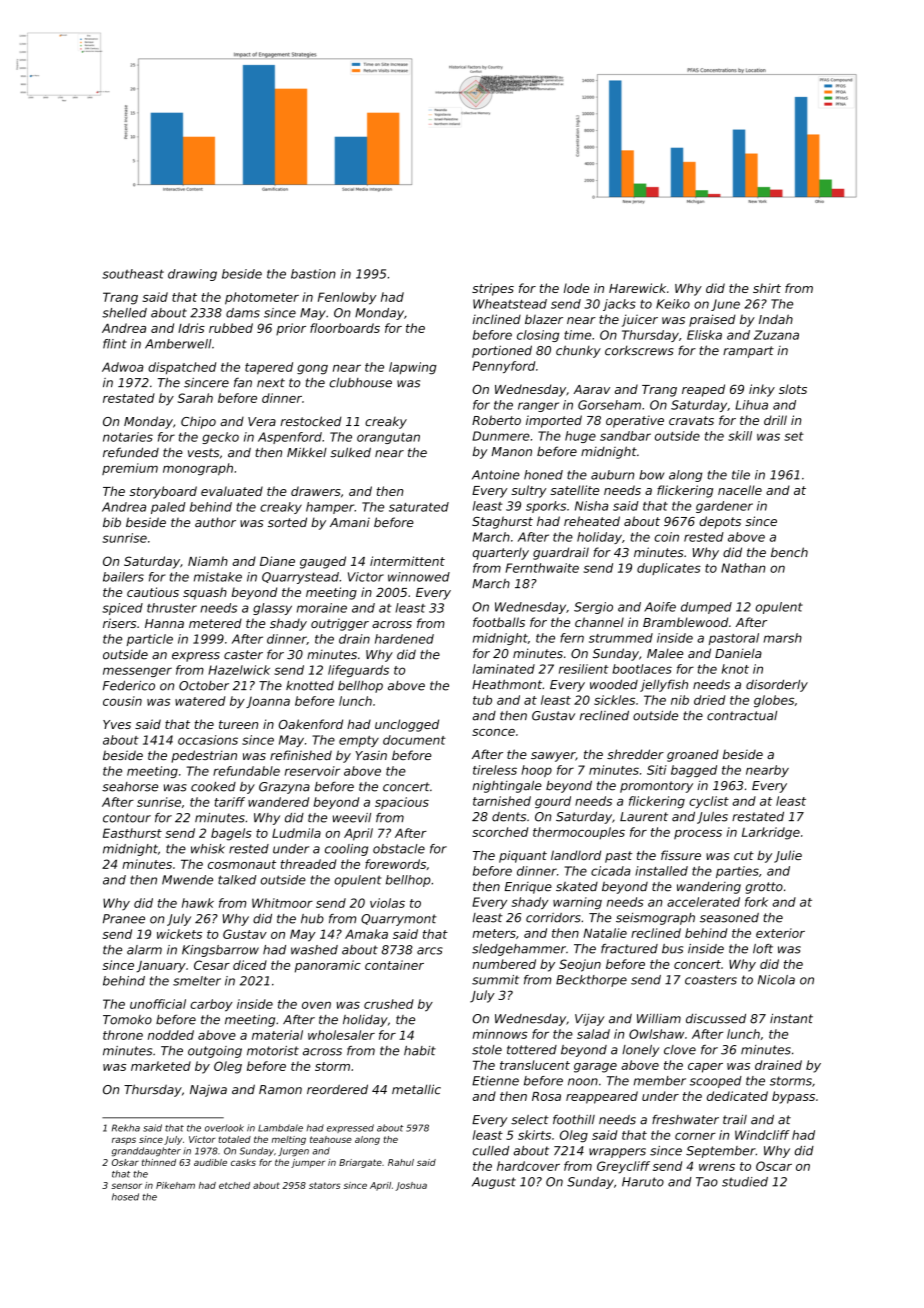  What do you see at coordinates (576, 288) in the image?
I see `lode` at bounding box center [576, 288].
